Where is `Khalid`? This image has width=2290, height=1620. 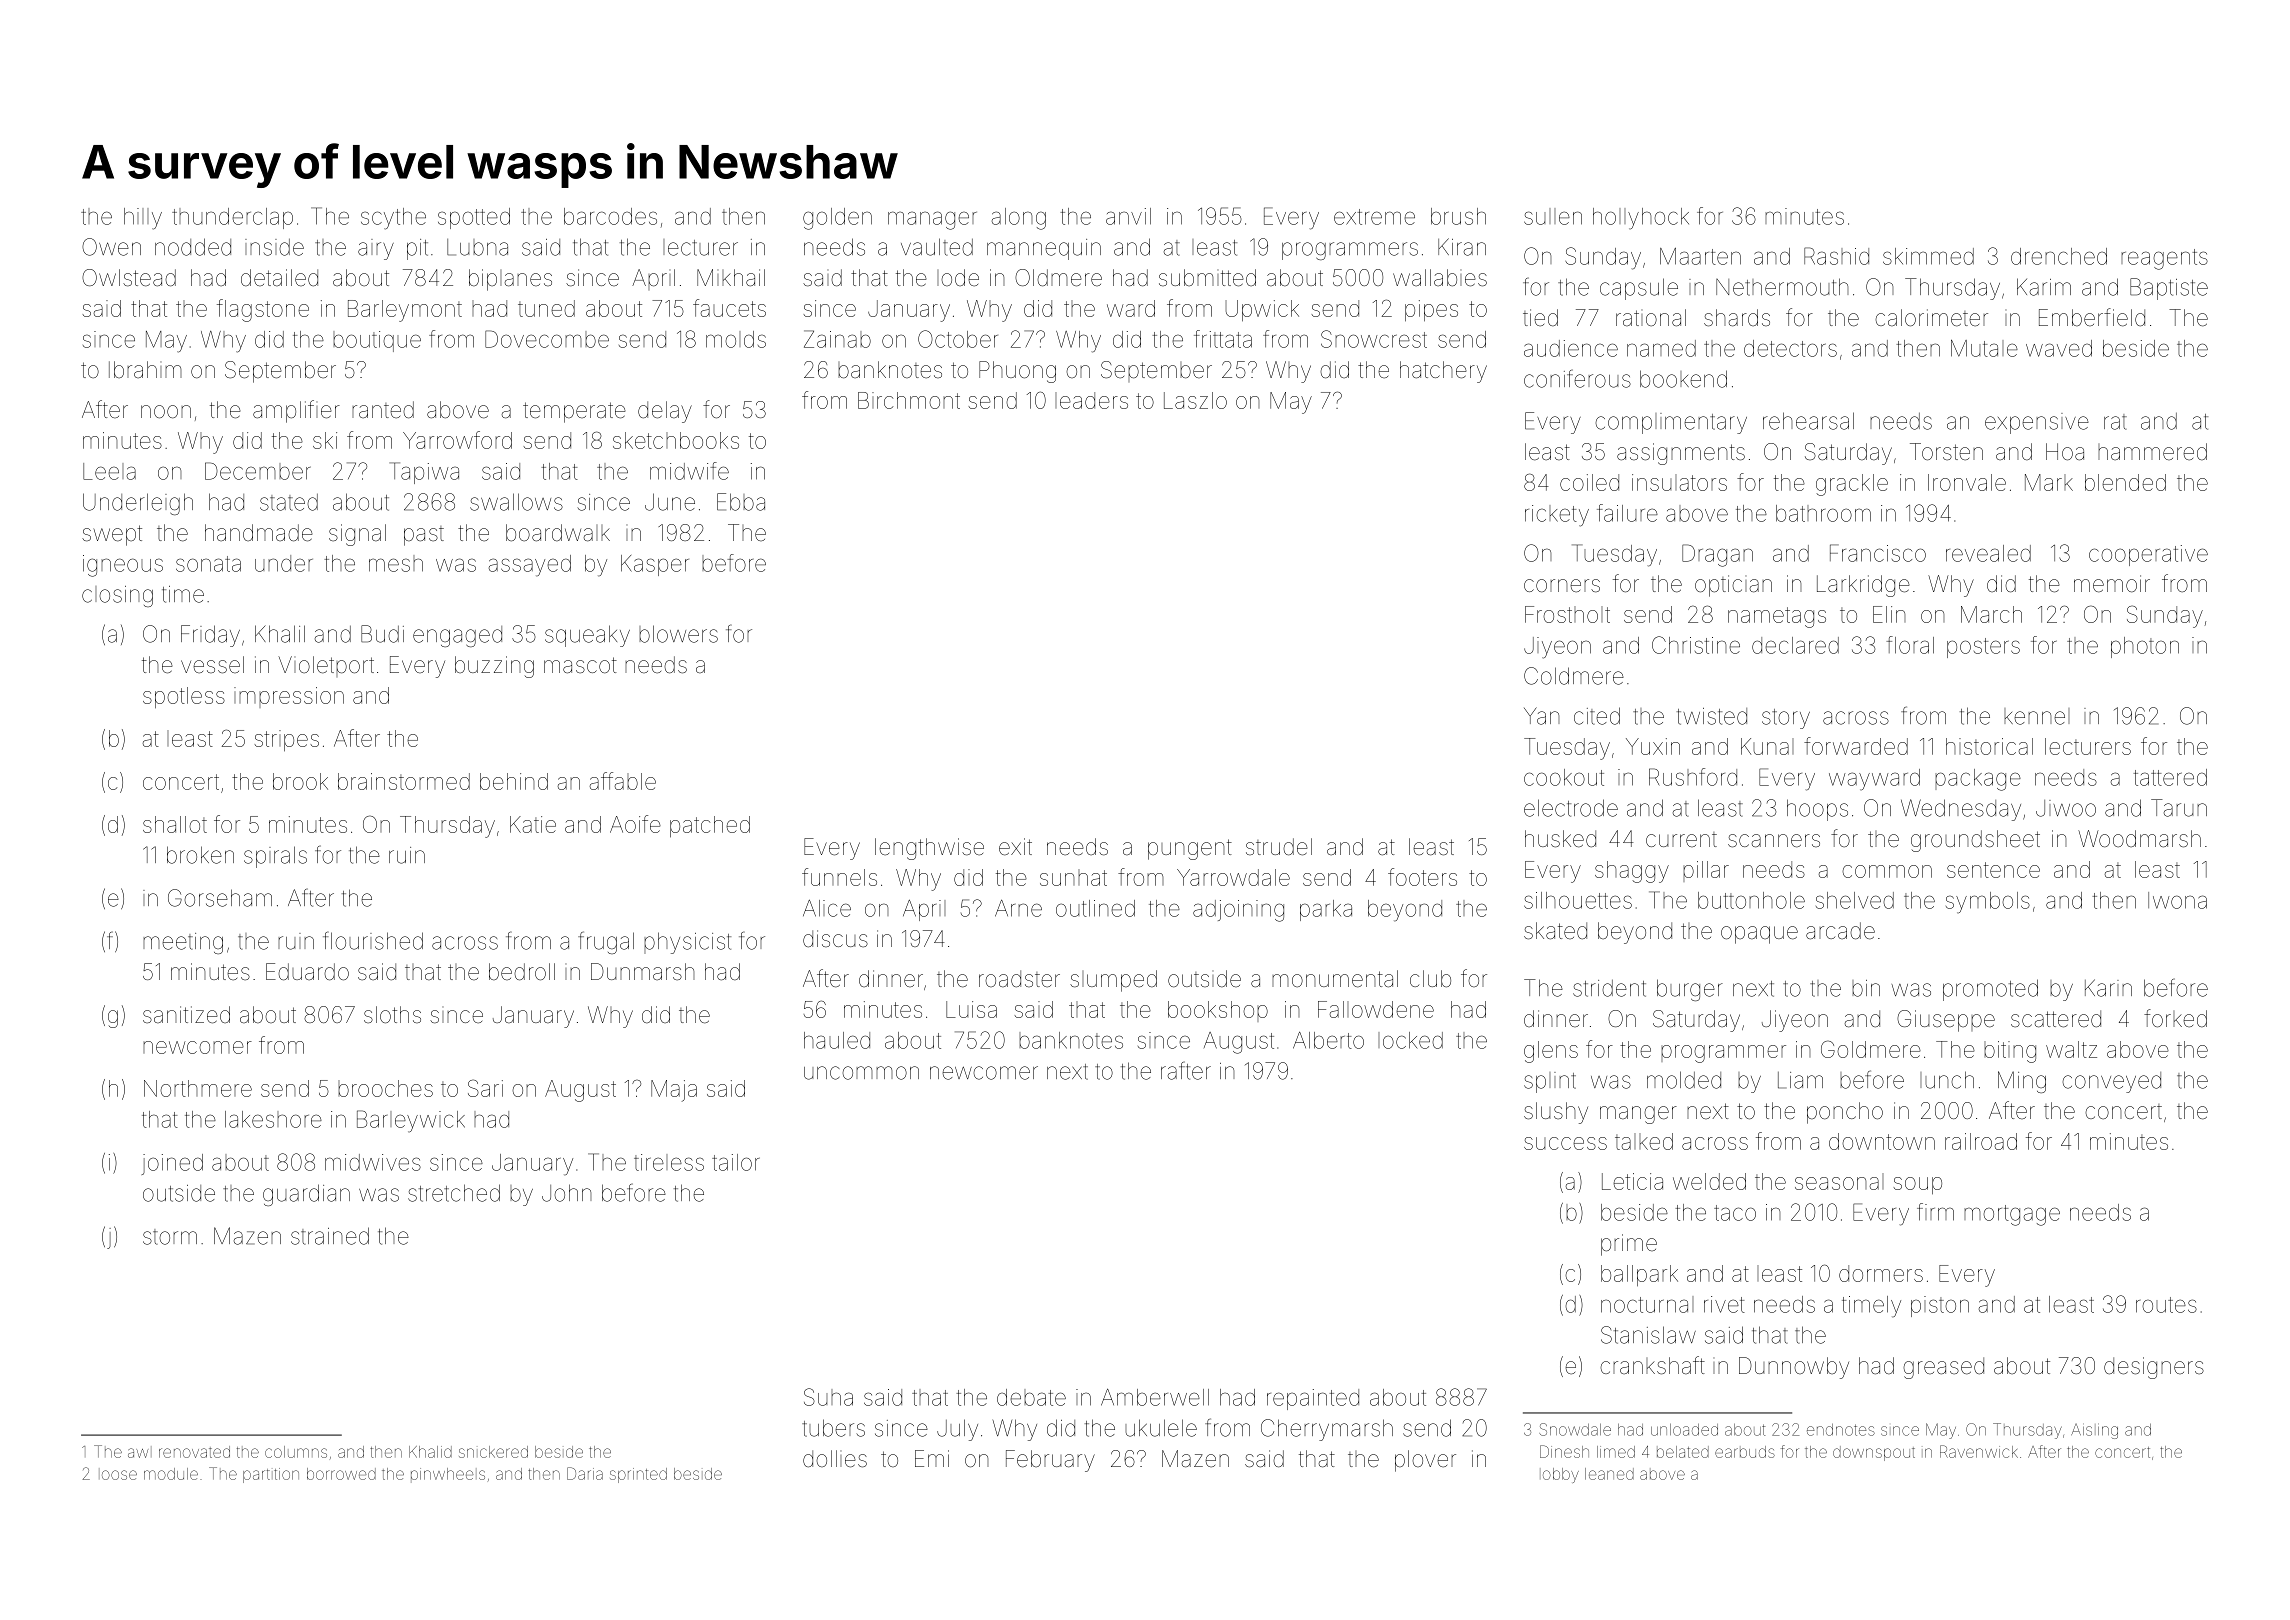 Khalid is located at coordinates (430, 1452).
